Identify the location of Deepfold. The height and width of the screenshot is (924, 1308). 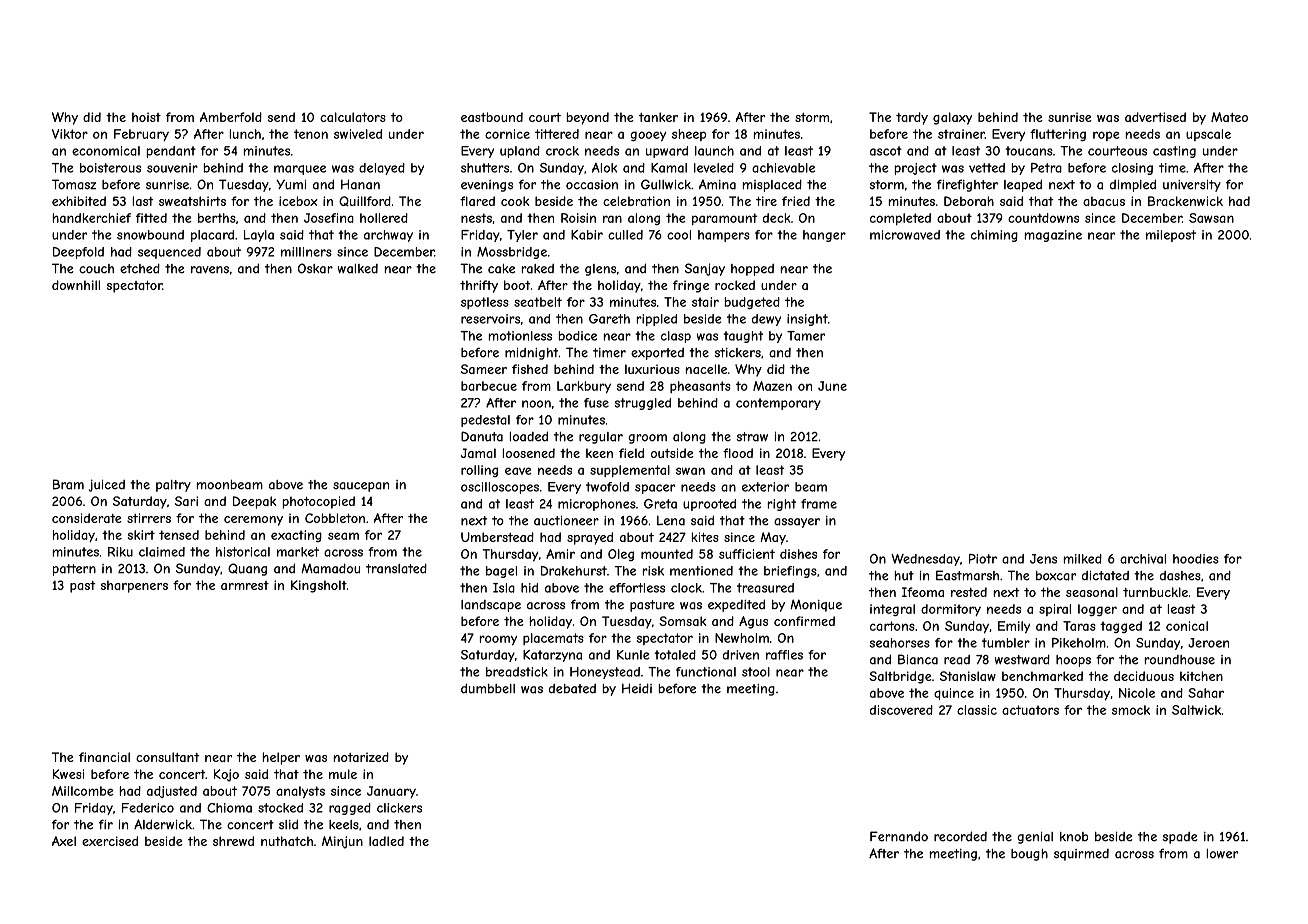
(78, 253).
